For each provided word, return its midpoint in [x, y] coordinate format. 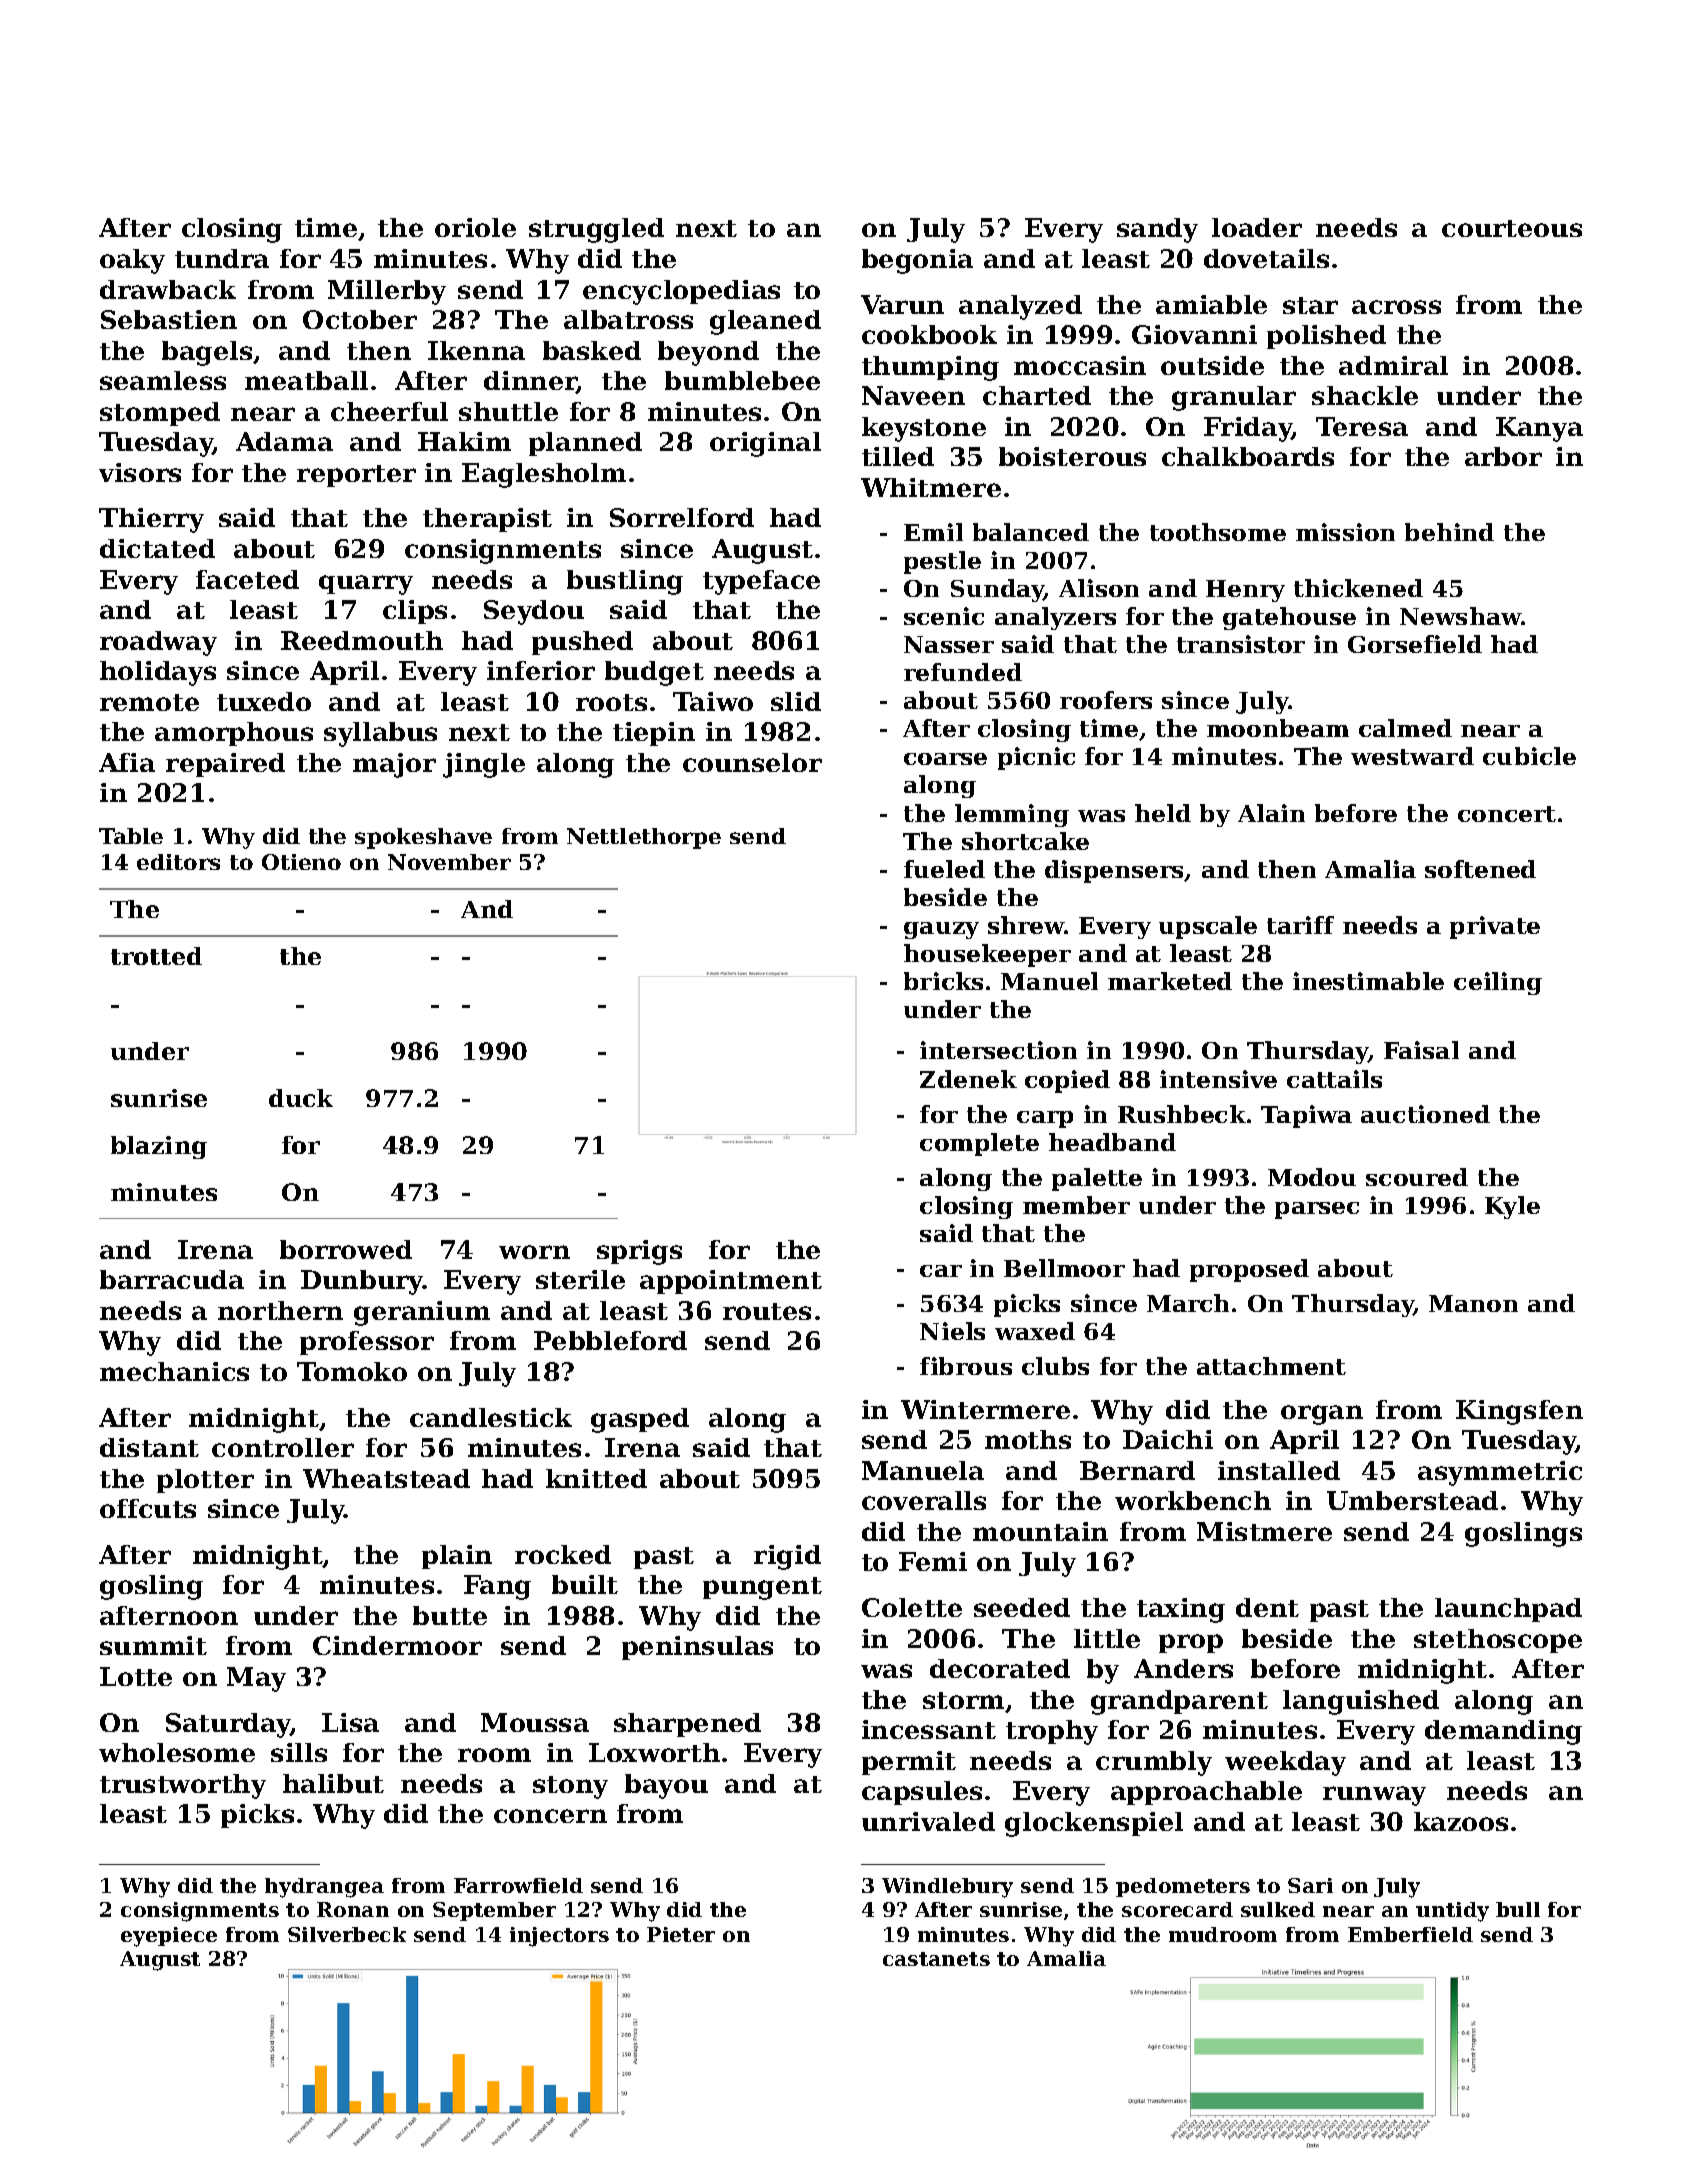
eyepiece [169, 1937]
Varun [902, 304]
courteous [1512, 228]
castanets [936, 1959]
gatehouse [1289, 618]
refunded [963, 672]
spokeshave [423, 838]
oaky [132, 261]
